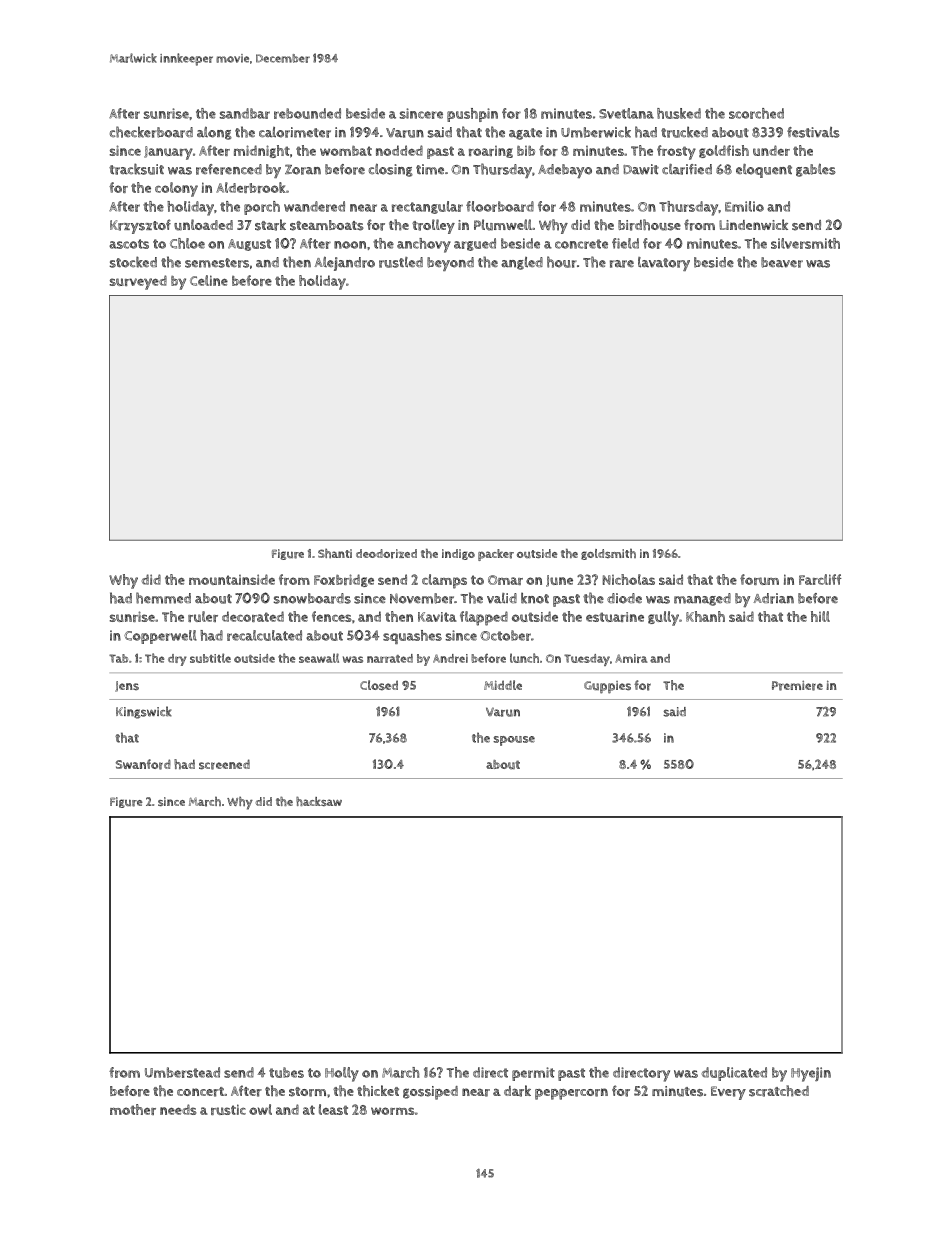 This image has width=952, height=1233. What do you see at coordinates (217, 263) in the image?
I see `semesters` at bounding box center [217, 263].
